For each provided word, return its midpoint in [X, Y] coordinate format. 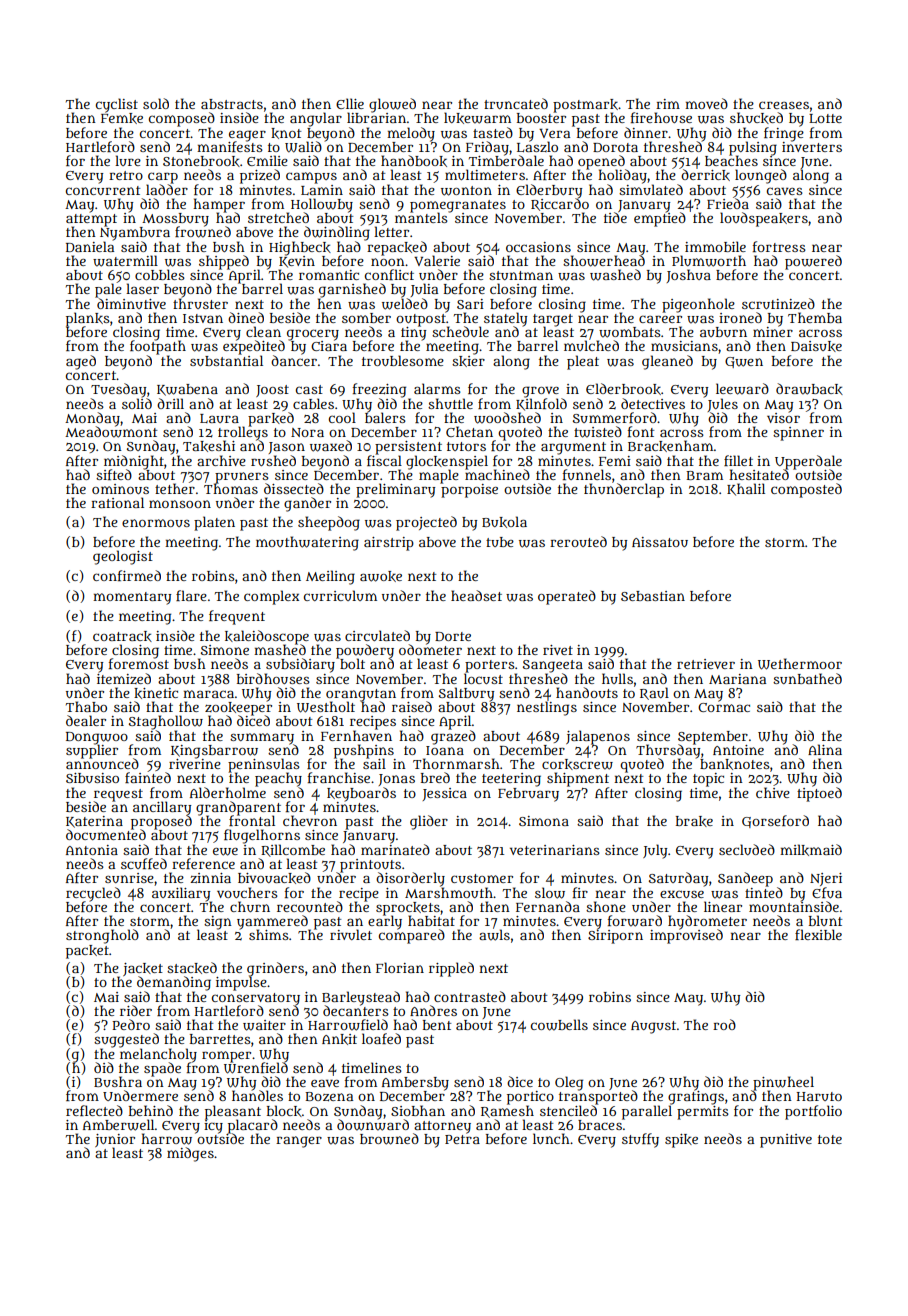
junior [115, 1141]
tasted [493, 132]
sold [156, 103]
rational [117, 502]
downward [373, 1125]
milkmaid [811, 850]
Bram [704, 475]
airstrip [389, 544]
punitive [786, 1141]
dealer [86, 720]
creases [784, 105]
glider [429, 822]
